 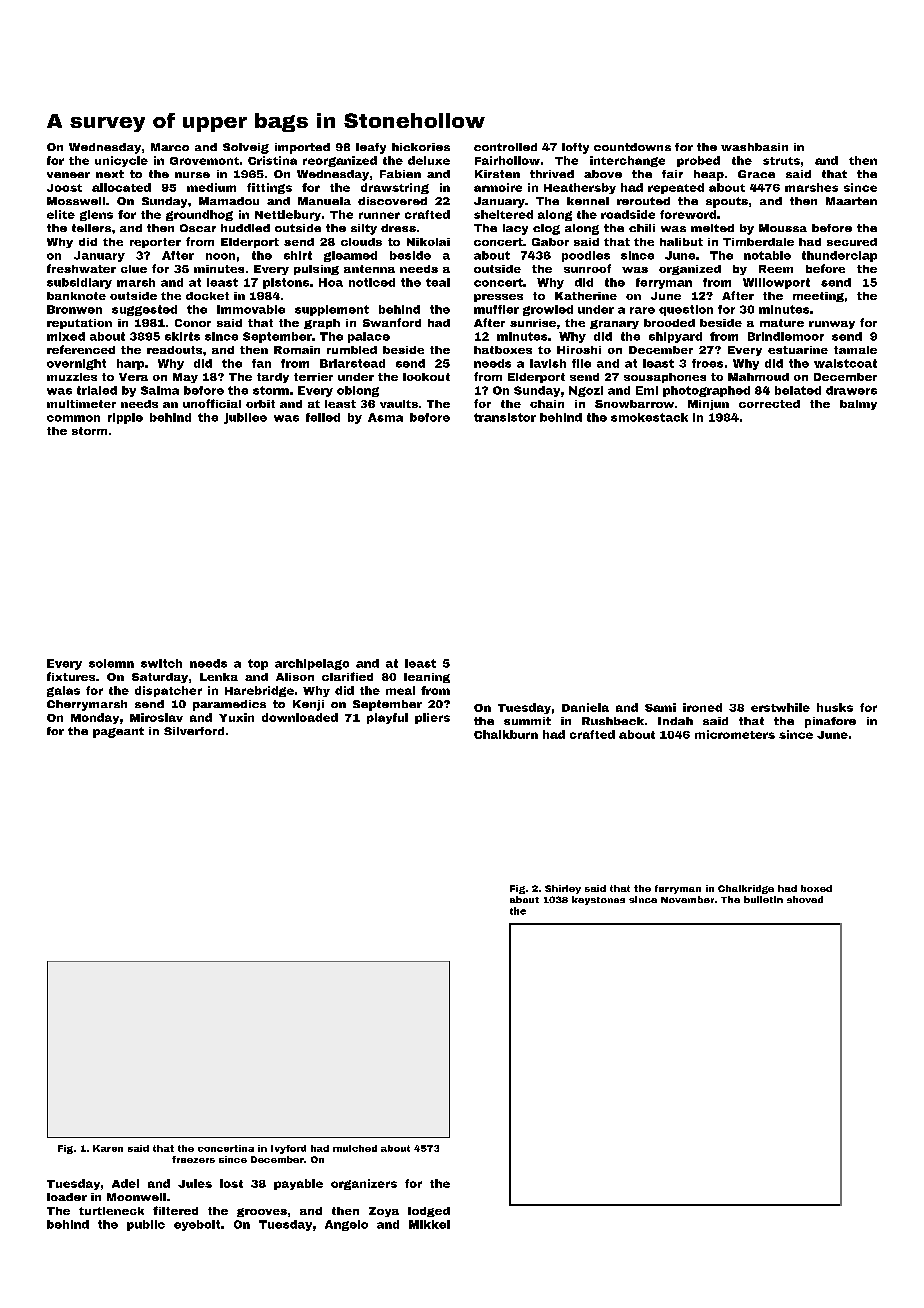 What do you see at coordinates (498, 187) in the page?
I see `armoire` at bounding box center [498, 187].
